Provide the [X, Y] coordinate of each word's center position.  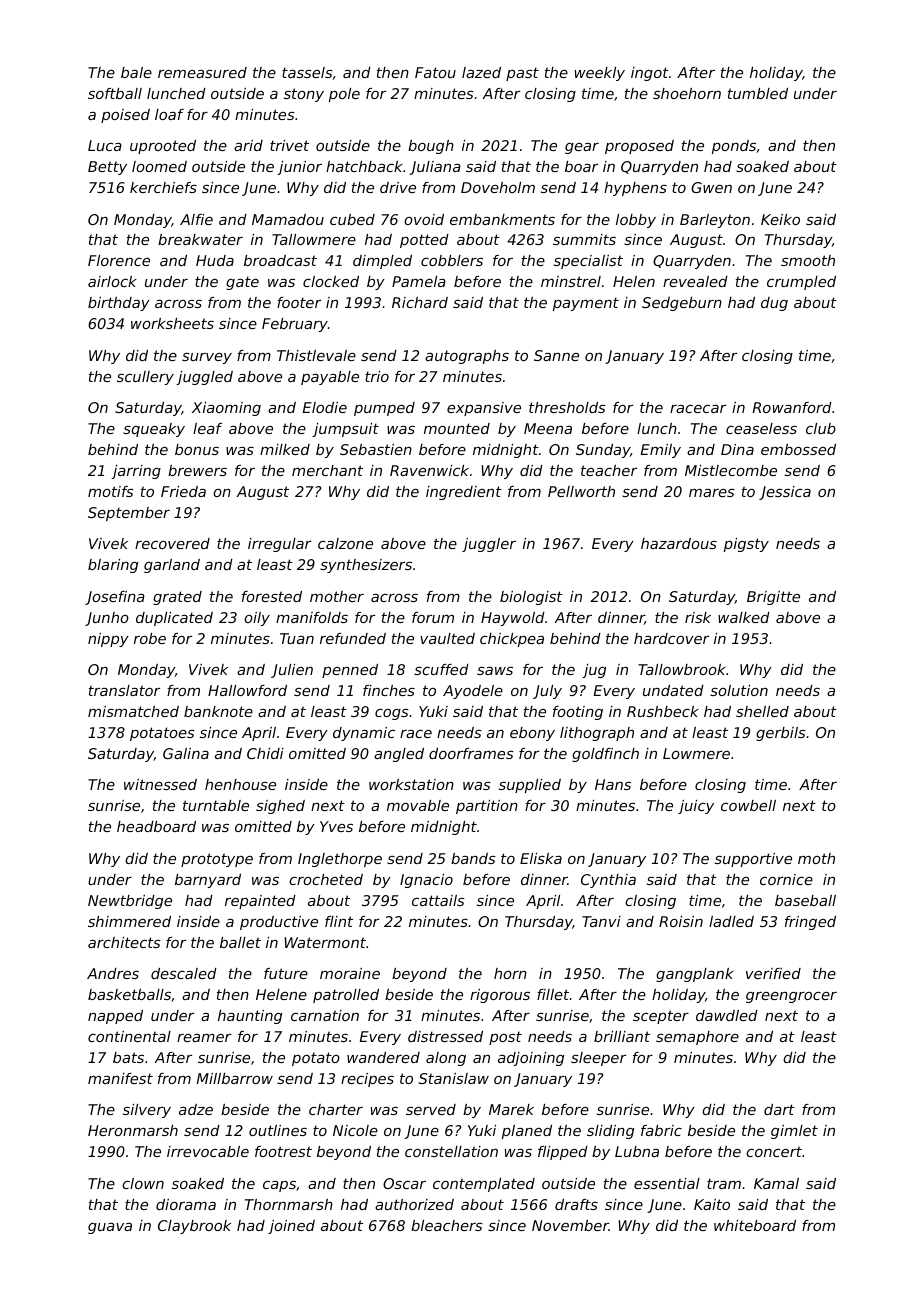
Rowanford [792, 407]
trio [377, 376]
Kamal [776, 1183]
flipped [563, 1153]
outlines [278, 1130]
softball [115, 93]
